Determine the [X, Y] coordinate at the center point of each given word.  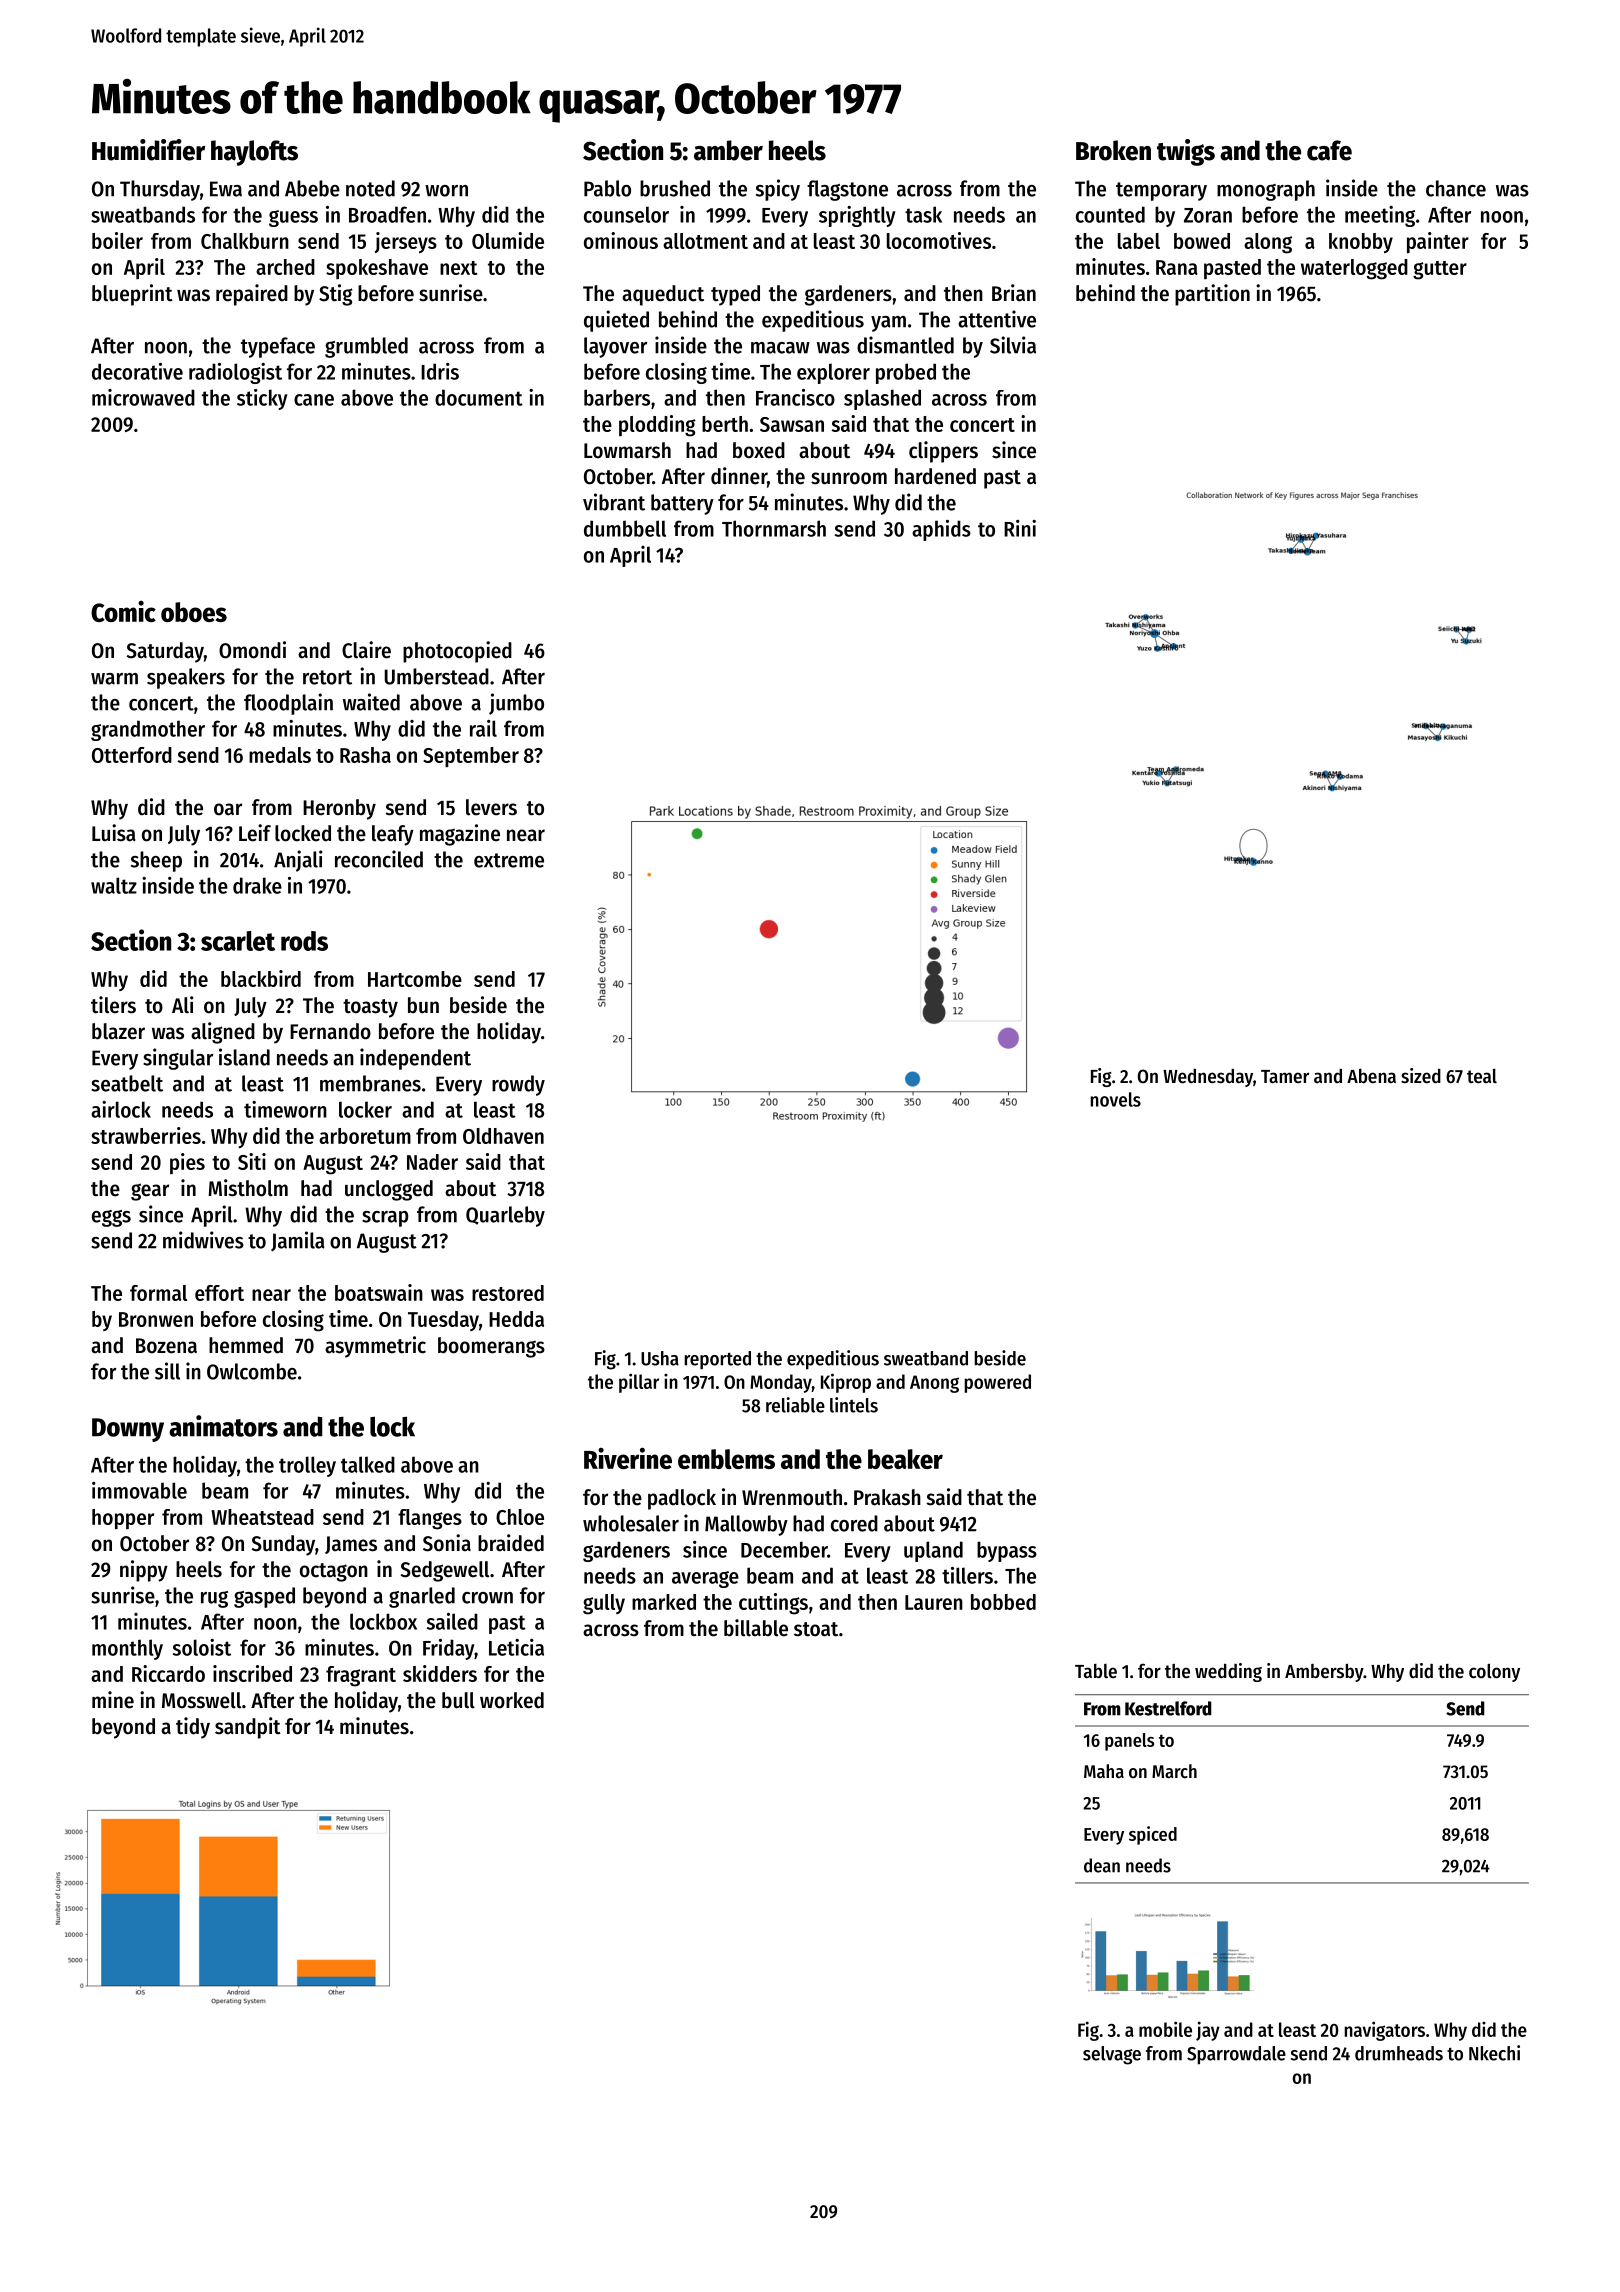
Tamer [1285, 1076]
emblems [726, 1459]
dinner [739, 476]
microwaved [143, 397]
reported [717, 1360]
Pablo [607, 188]
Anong [934, 1384]
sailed [452, 1621]
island [244, 1057]
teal [1482, 1076]
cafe [1329, 150]
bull [458, 1700]
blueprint [132, 295]
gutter [1440, 270]
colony [1494, 1672]
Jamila [298, 1241]
